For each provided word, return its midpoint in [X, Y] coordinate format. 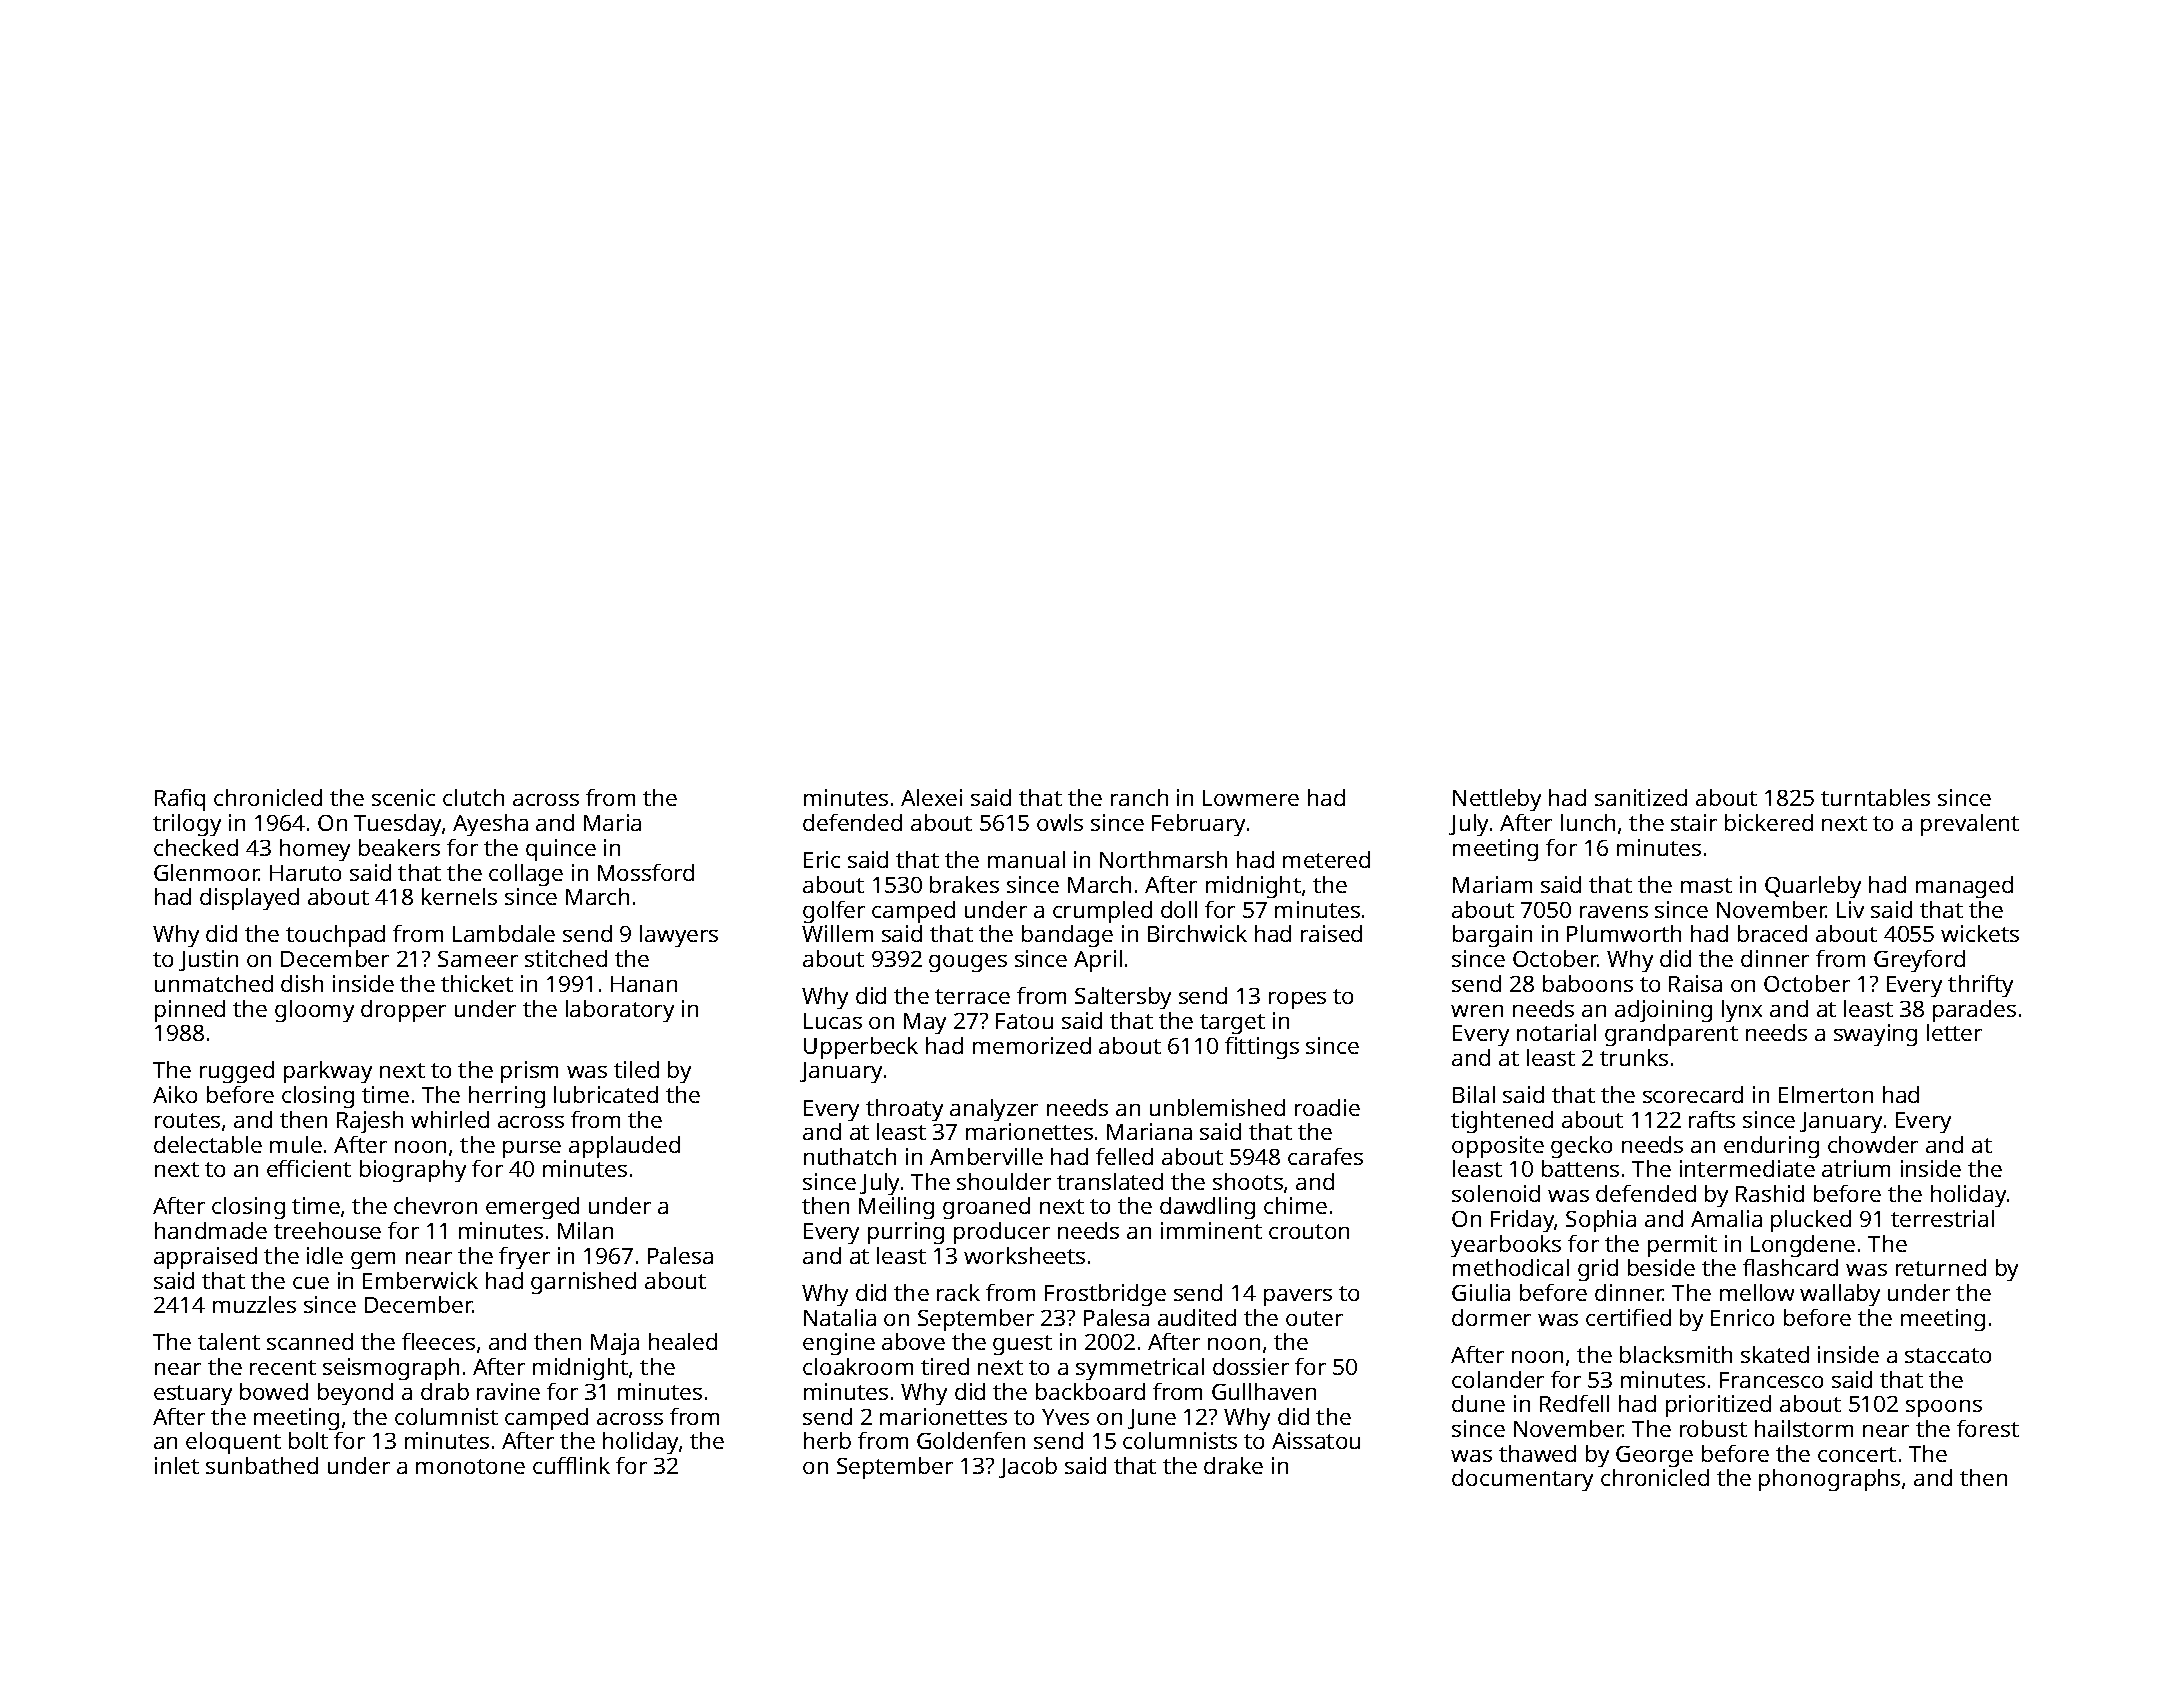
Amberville [986, 1156]
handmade [211, 1230]
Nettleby [1497, 800]
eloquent [233, 1443]
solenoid [1496, 1193]
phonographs [1829, 1480]
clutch [473, 797]
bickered [1769, 822]
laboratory [620, 1011]
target [1232, 1024]
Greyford [1919, 961]
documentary [1522, 1480]
